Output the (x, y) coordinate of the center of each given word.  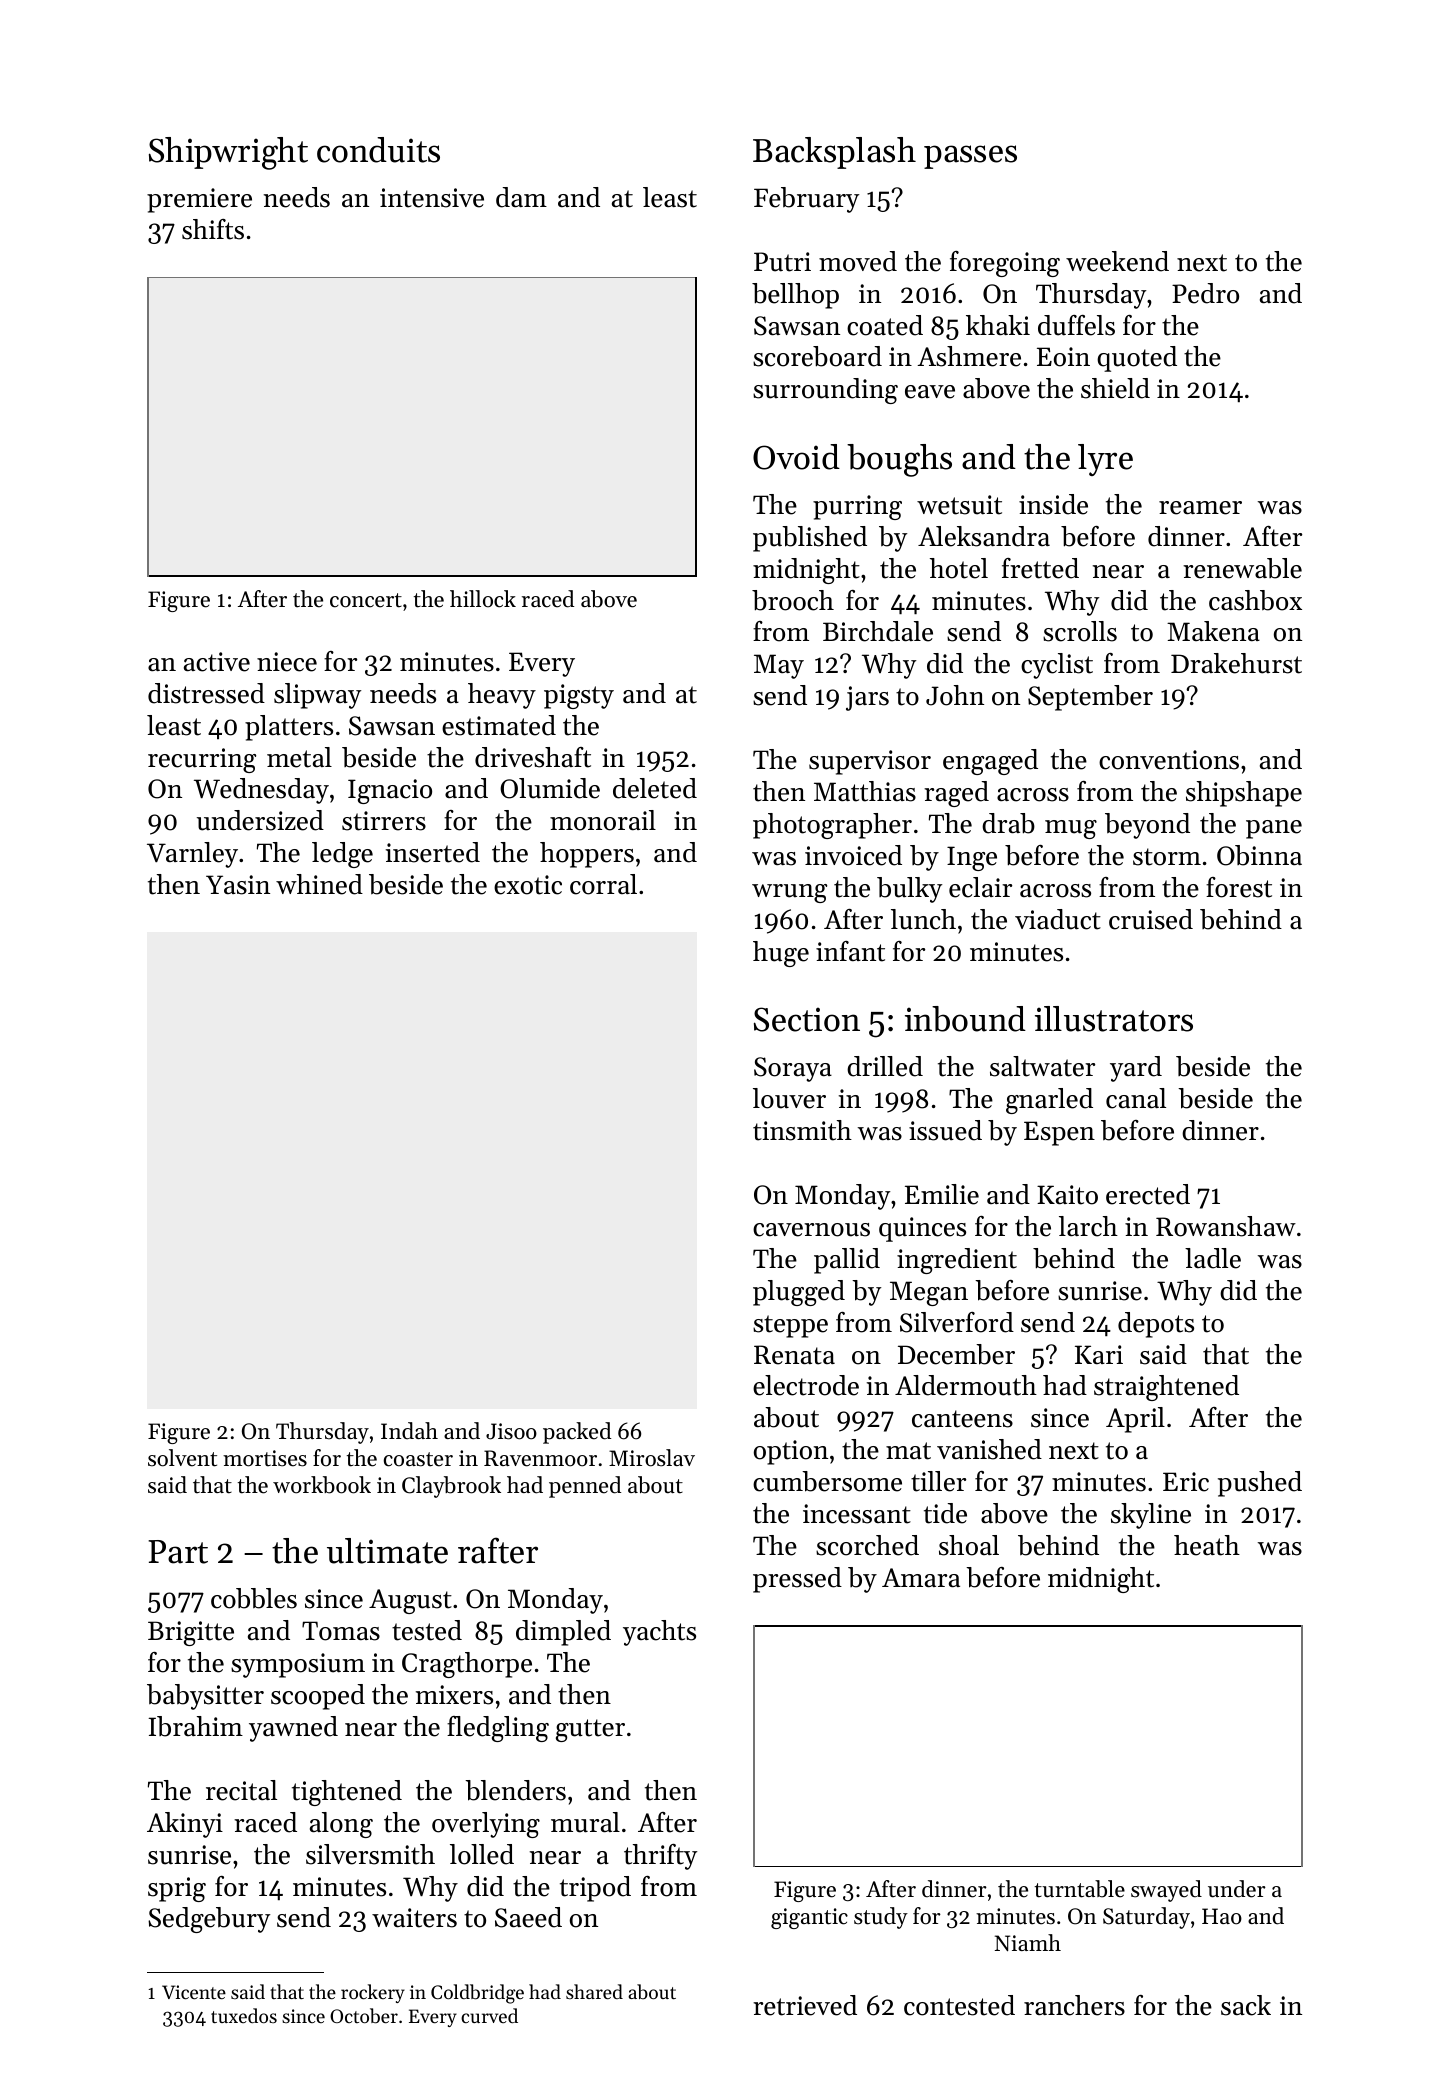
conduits (378, 150)
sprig (177, 1889)
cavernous (811, 1230)
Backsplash (834, 153)
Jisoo (511, 1431)
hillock (483, 599)
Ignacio (390, 791)
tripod (595, 1889)
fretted (1040, 568)
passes (970, 157)
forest (1239, 887)
